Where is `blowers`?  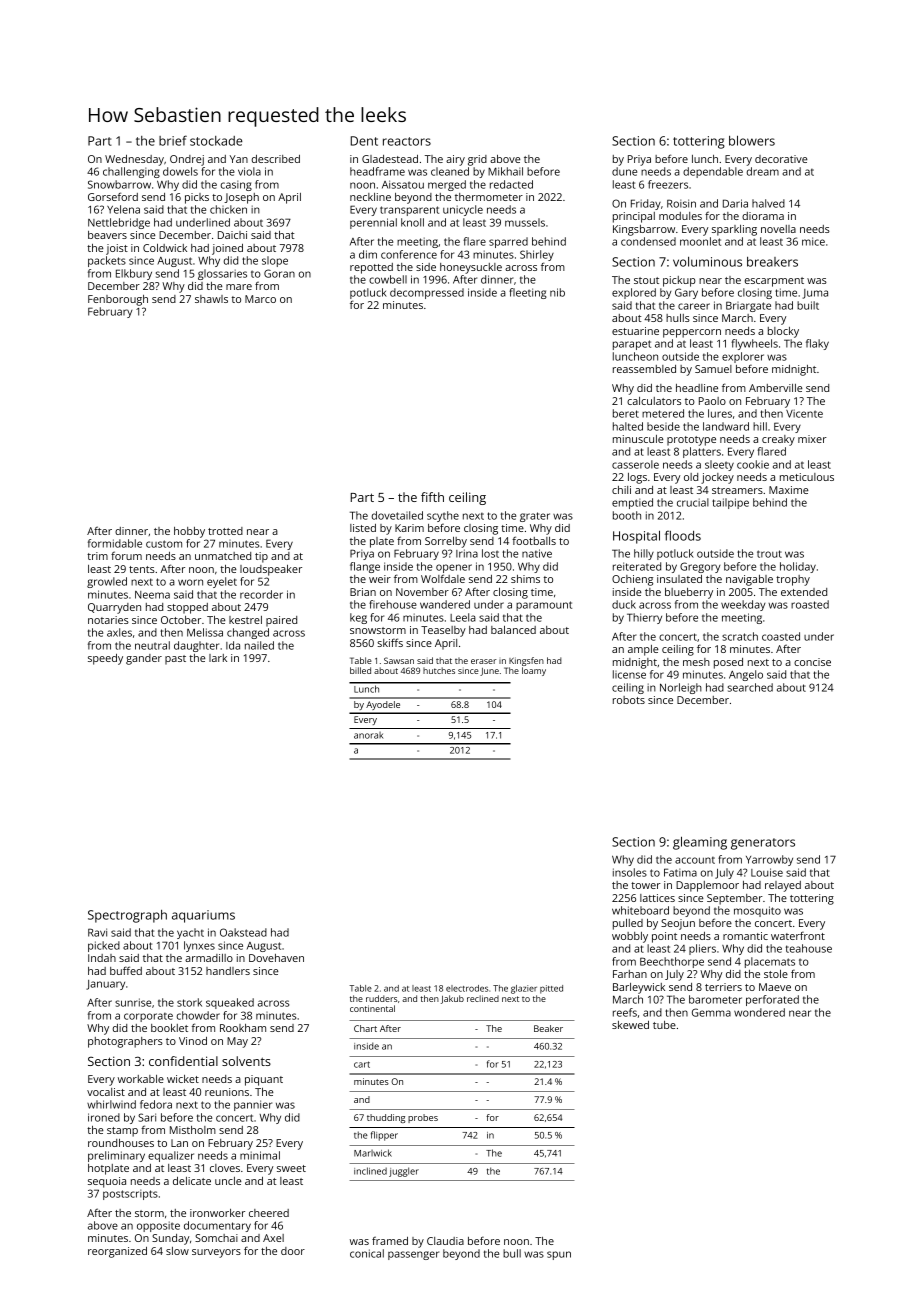
blowers is located at coordinates (752, 140).
